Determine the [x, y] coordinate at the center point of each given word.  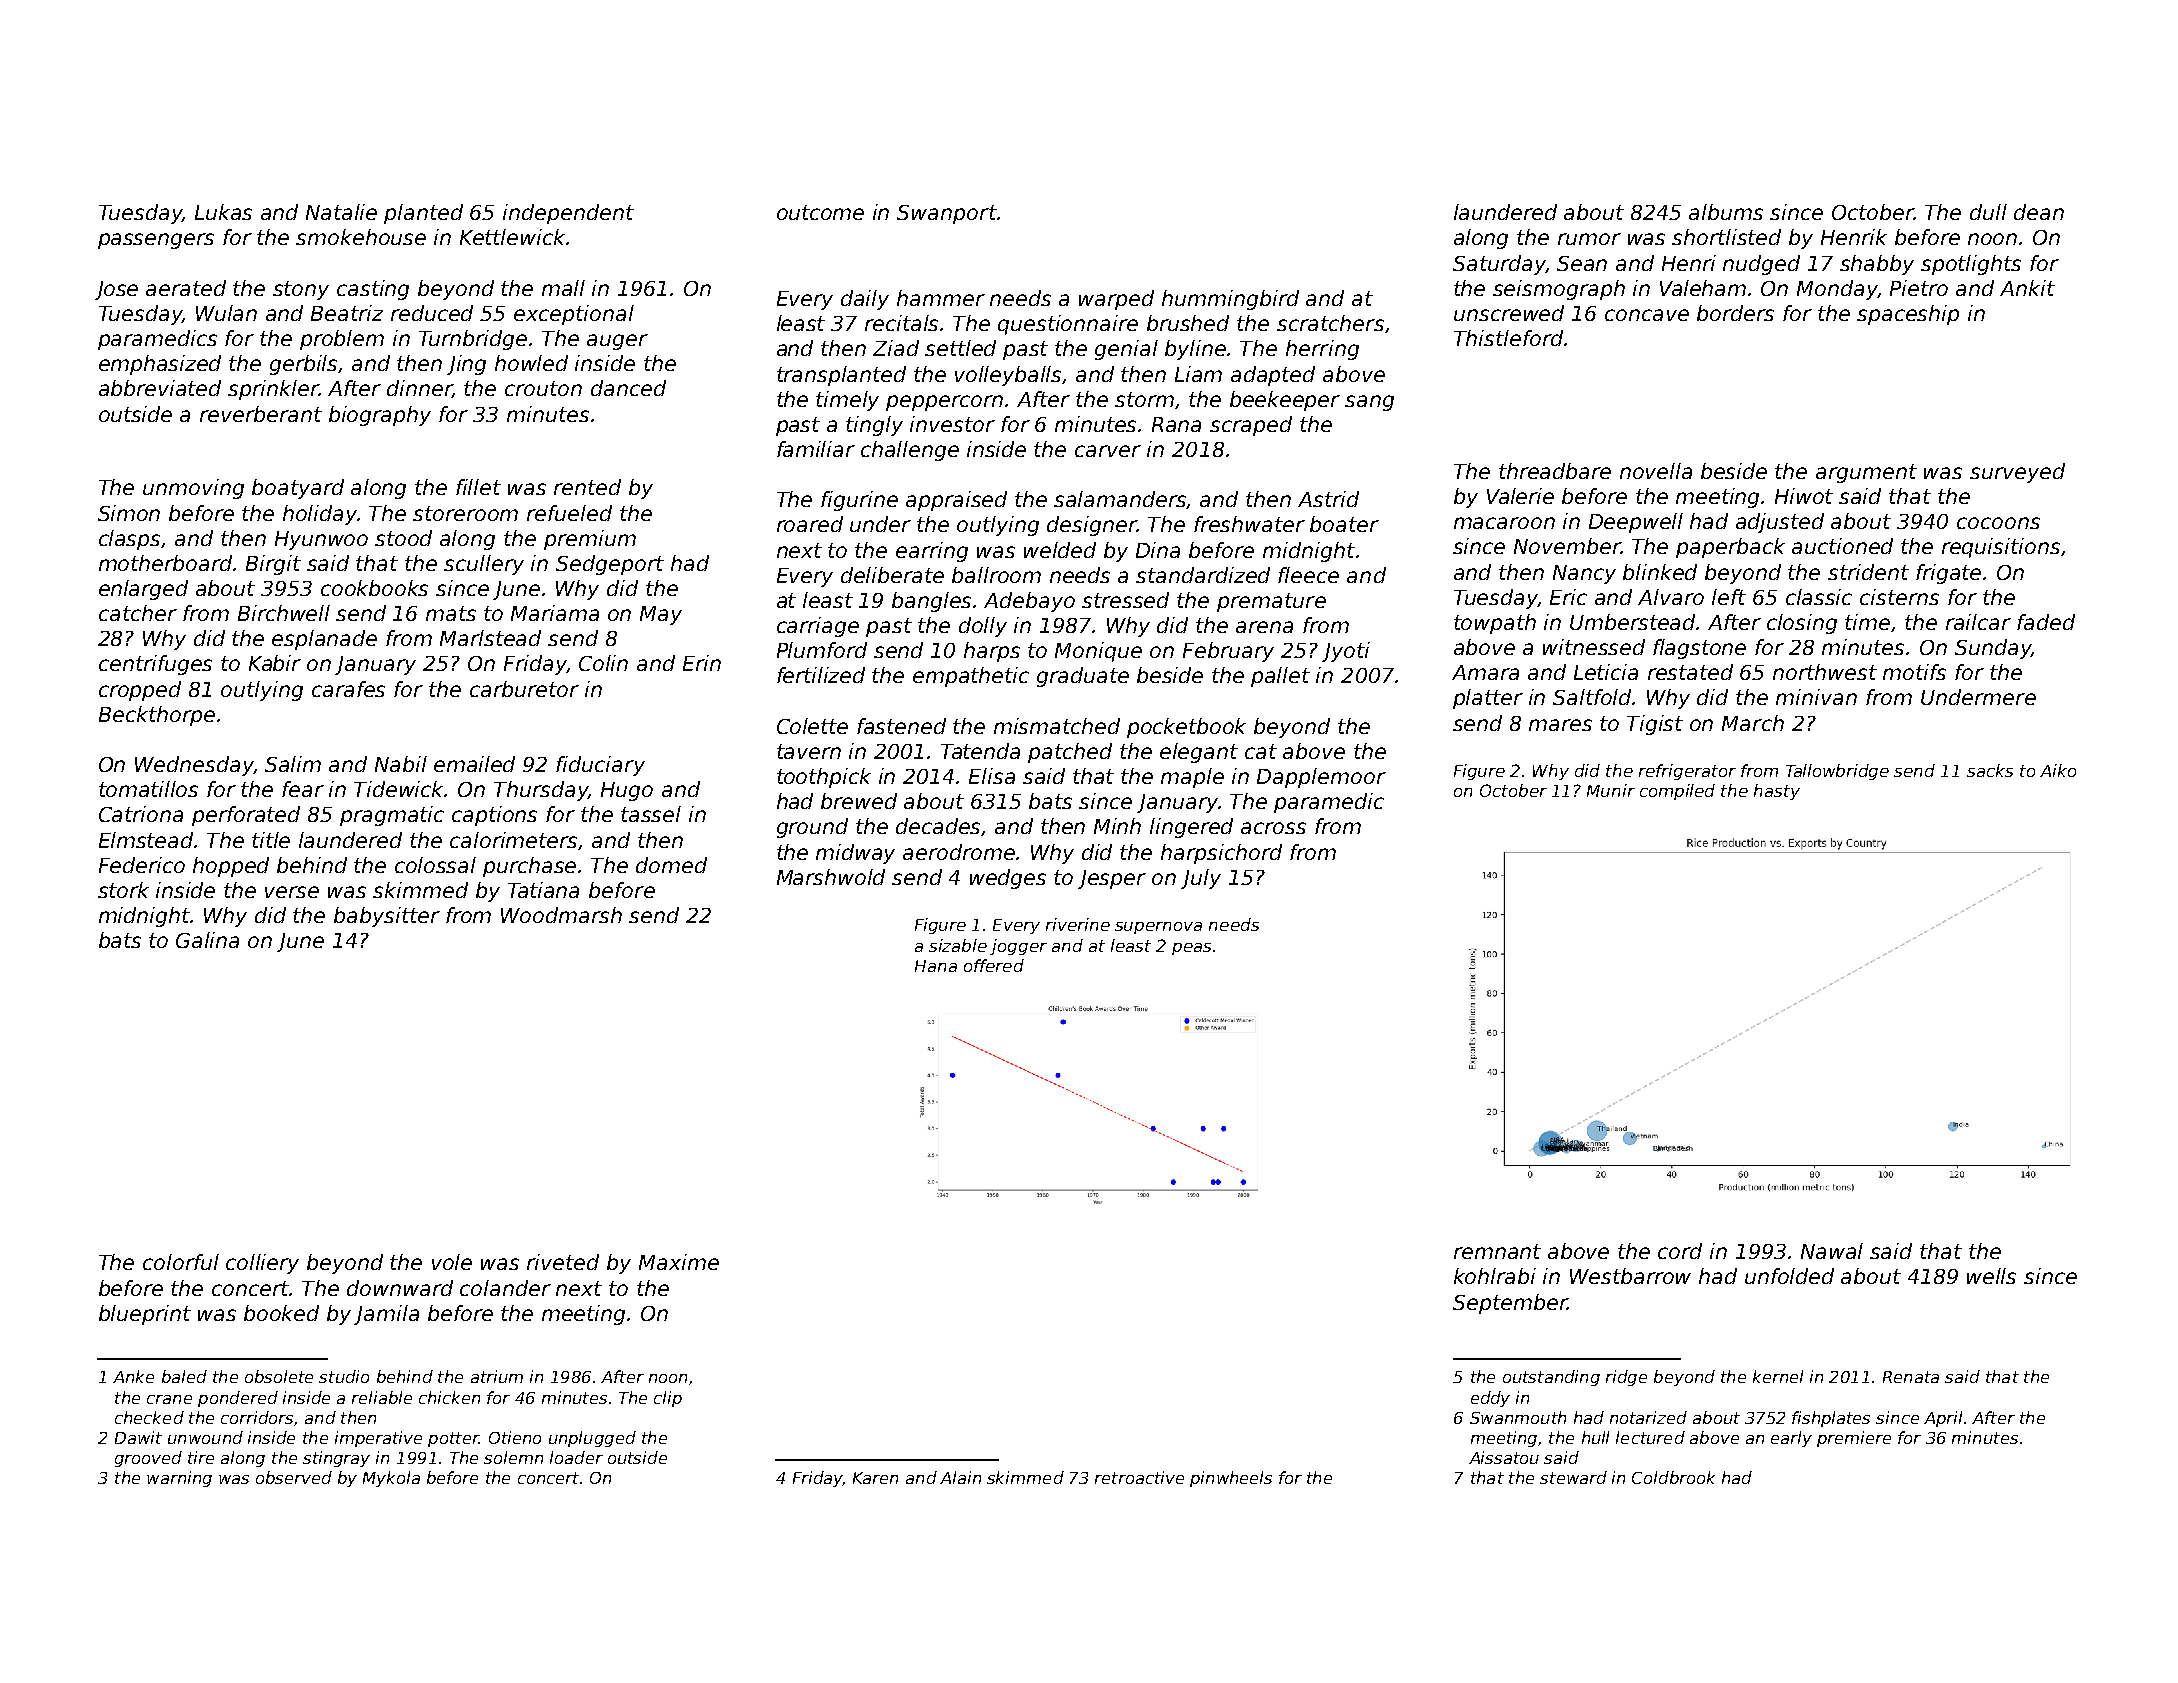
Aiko [2058, 770]
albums [1726, 212]
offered [994, 965]
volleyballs [1009, 376]
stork [123, 890]
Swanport [947, 214]
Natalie [341, 212]
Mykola [391, 1479]
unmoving [193, 489]
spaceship [1908, 315]
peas [1191, 949]
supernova [1158, 928]
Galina [207, 940]
